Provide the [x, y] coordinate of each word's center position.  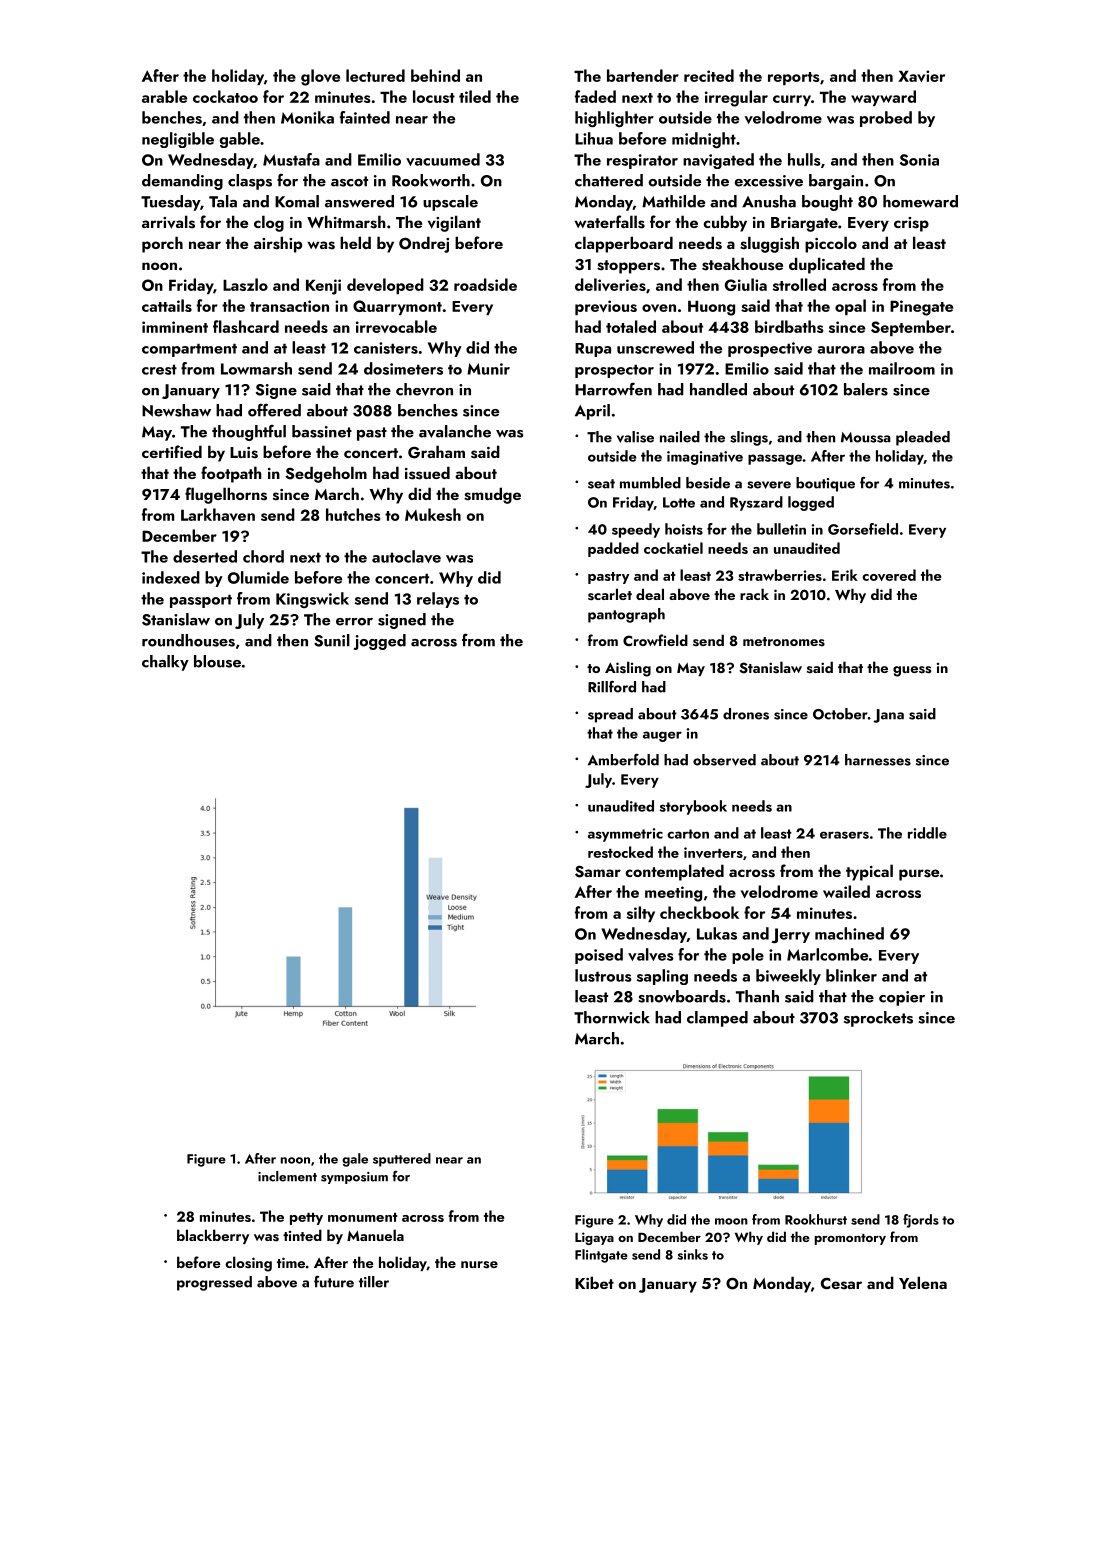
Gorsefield [863, 529]
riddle [927, 833]
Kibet [594, 1282]
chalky [165, 663]
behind [435, 75]
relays [438, 600]
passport [201, 601]
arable [164, 96]
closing [248, 1264]
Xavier [921, 76]
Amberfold [623, 760]
